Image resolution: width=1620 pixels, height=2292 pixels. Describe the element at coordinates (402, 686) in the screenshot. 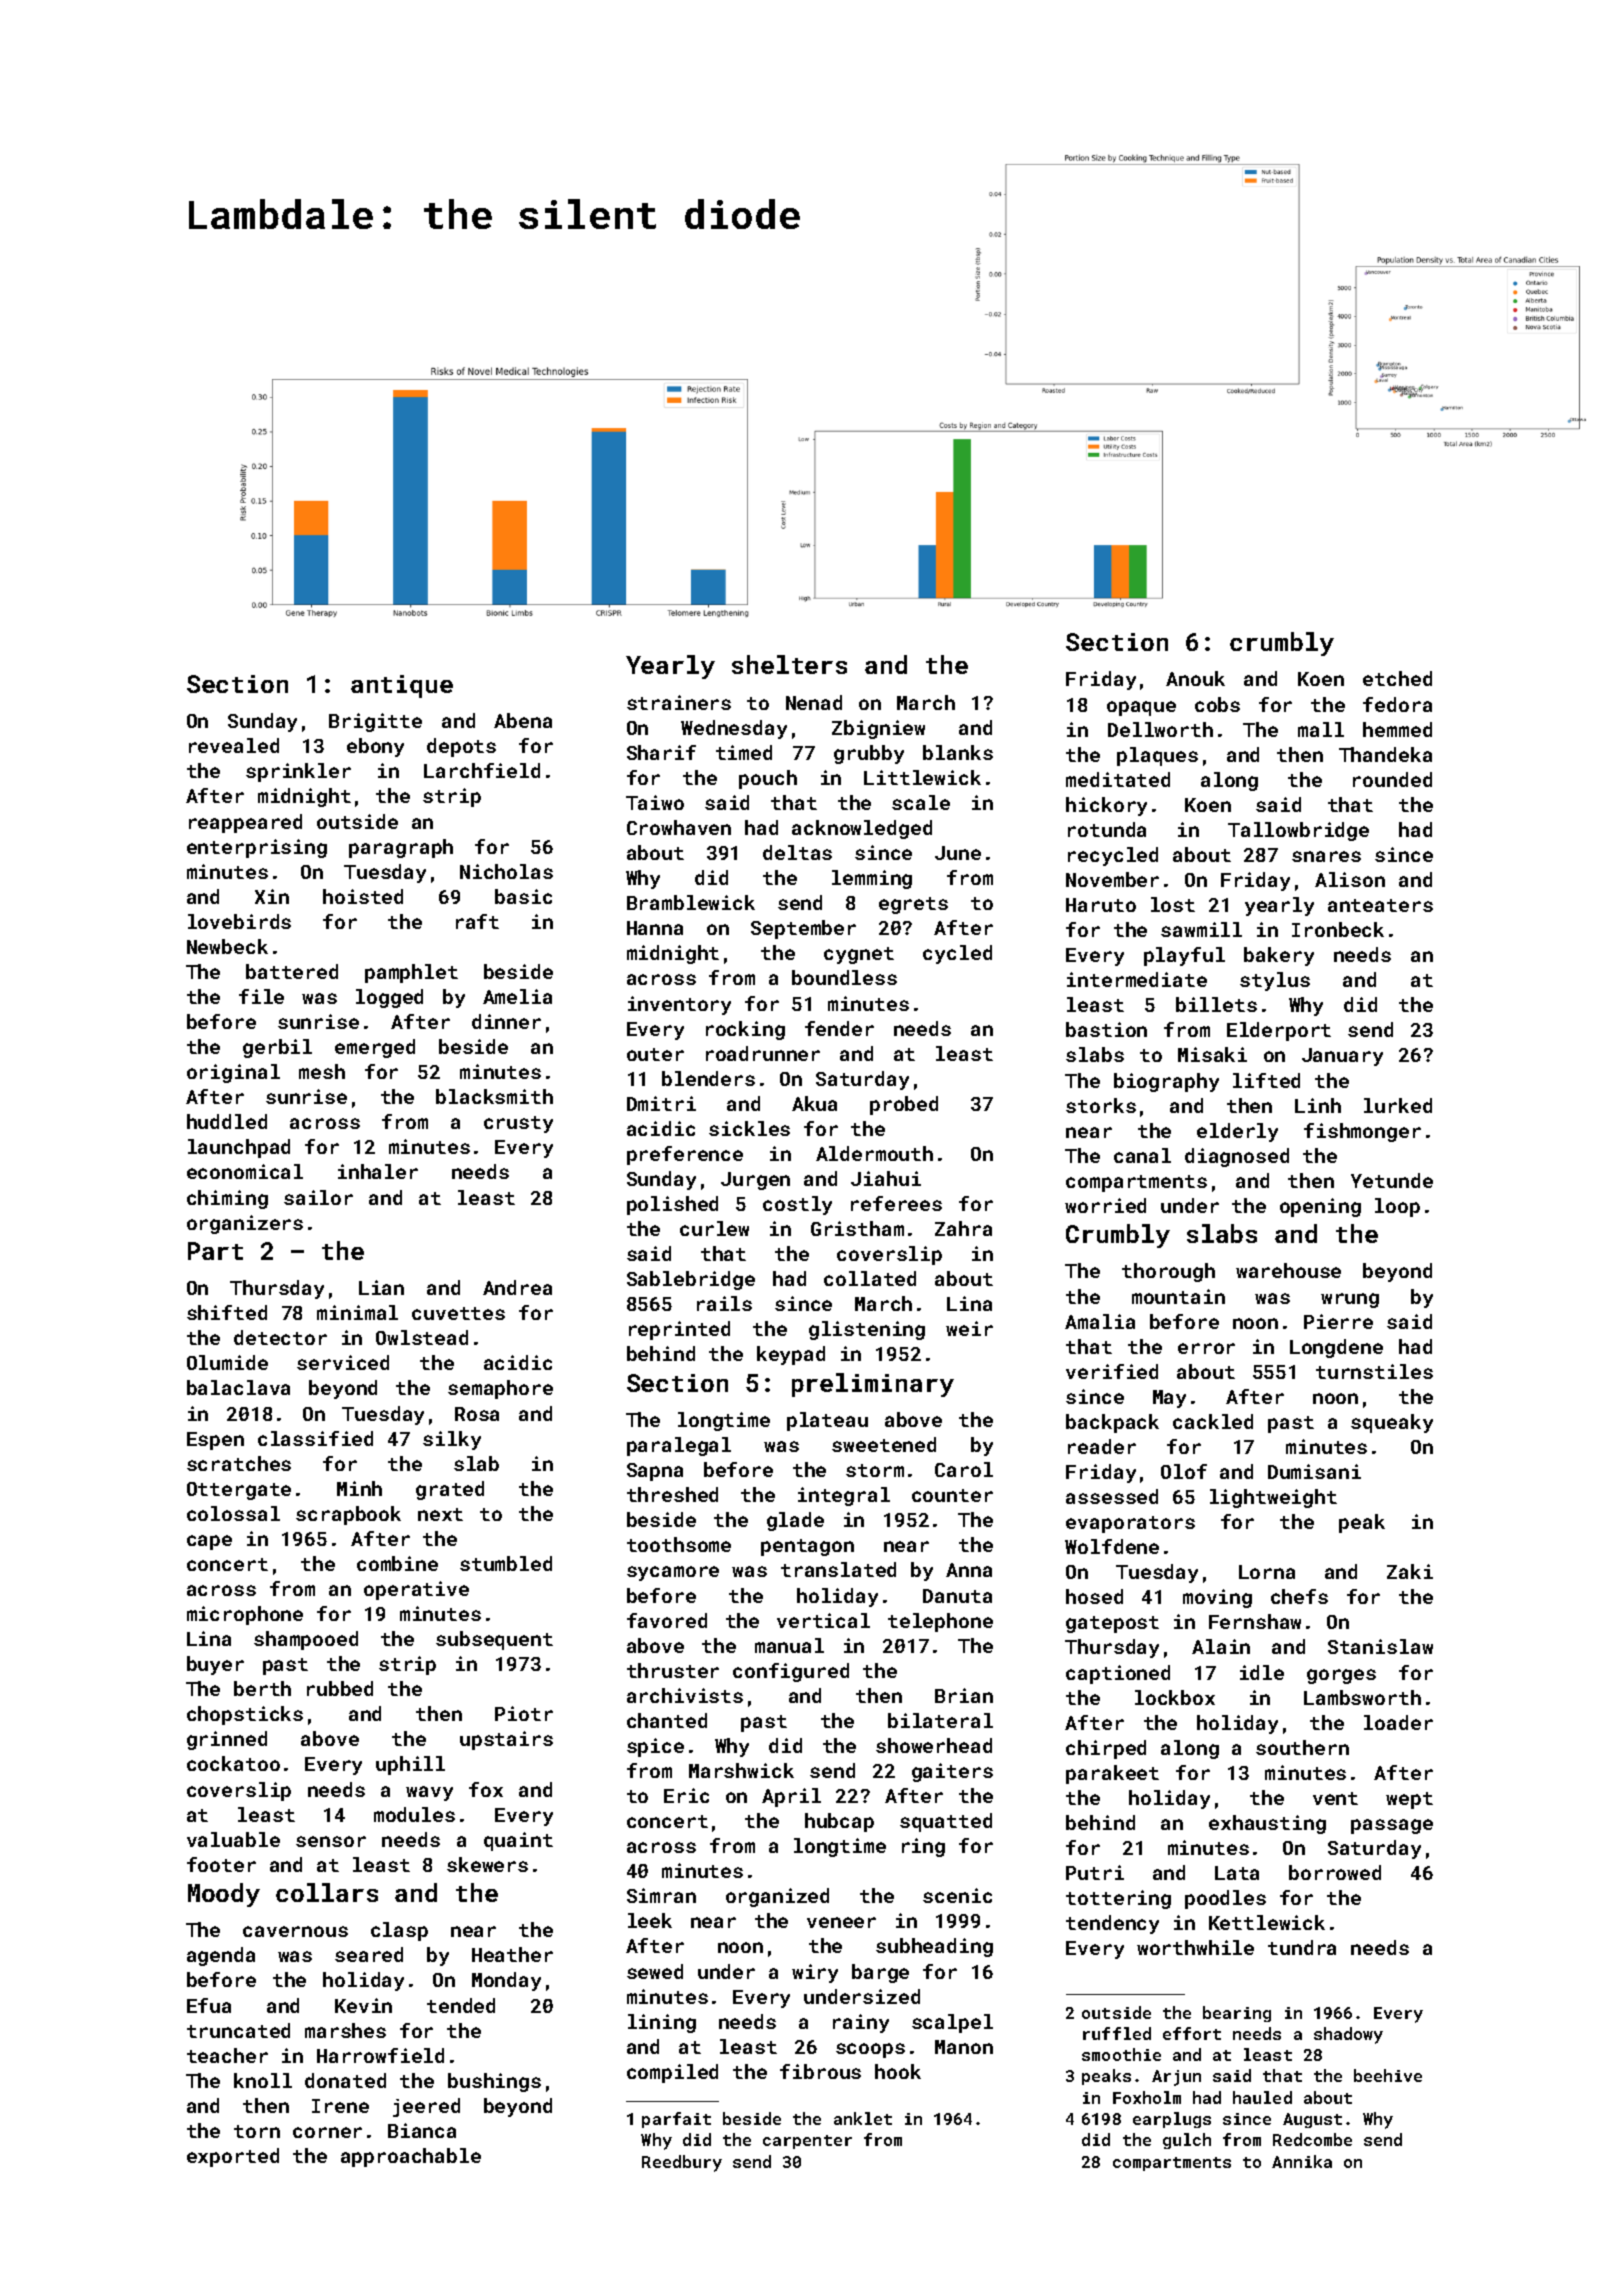

I see `antique` at that location.
